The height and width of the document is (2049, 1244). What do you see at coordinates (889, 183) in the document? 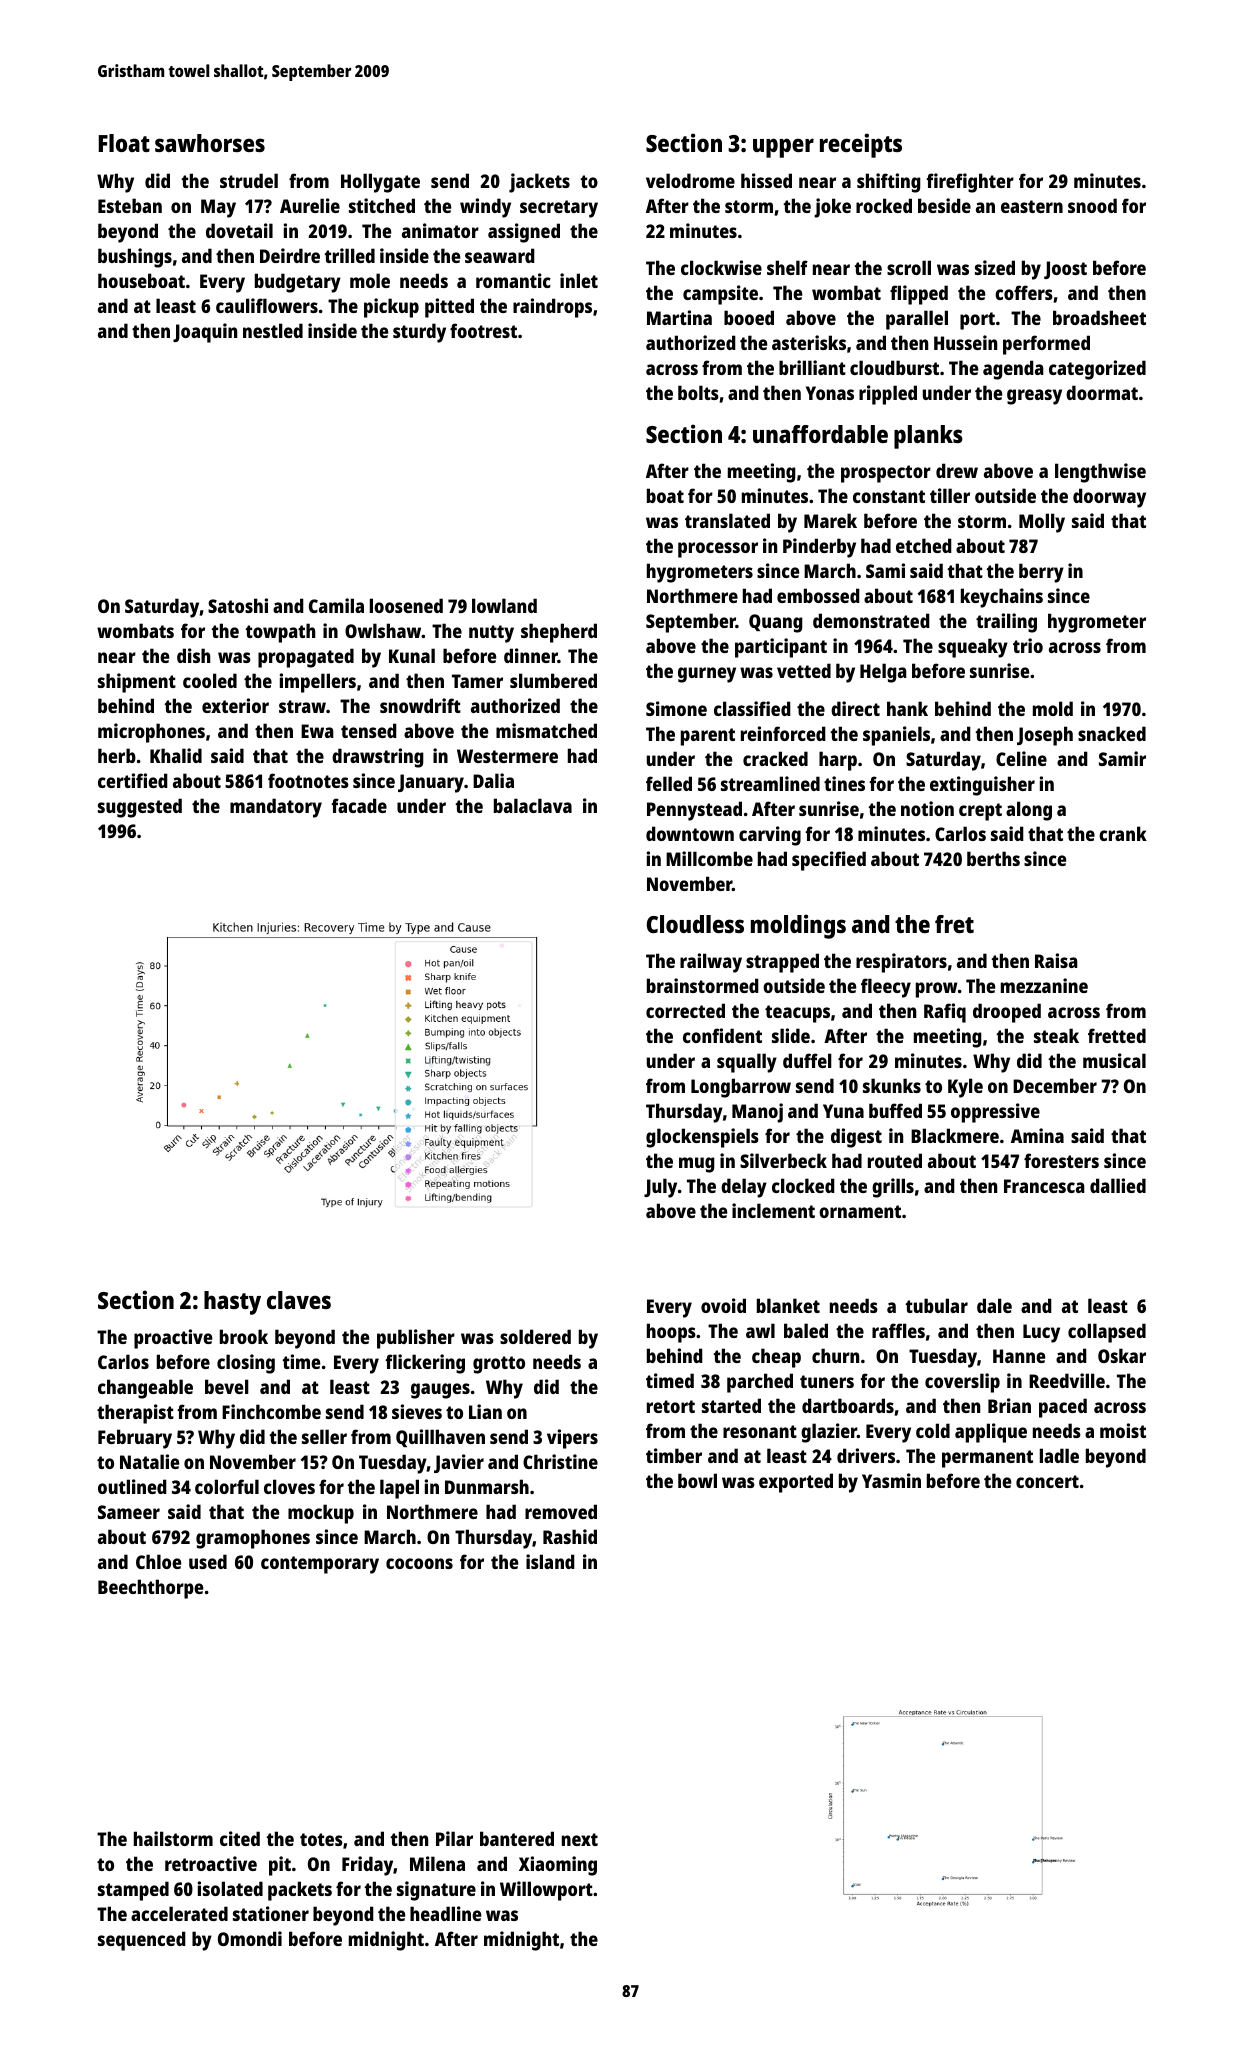
I see `shifting` at bounding box center [889, 183].
